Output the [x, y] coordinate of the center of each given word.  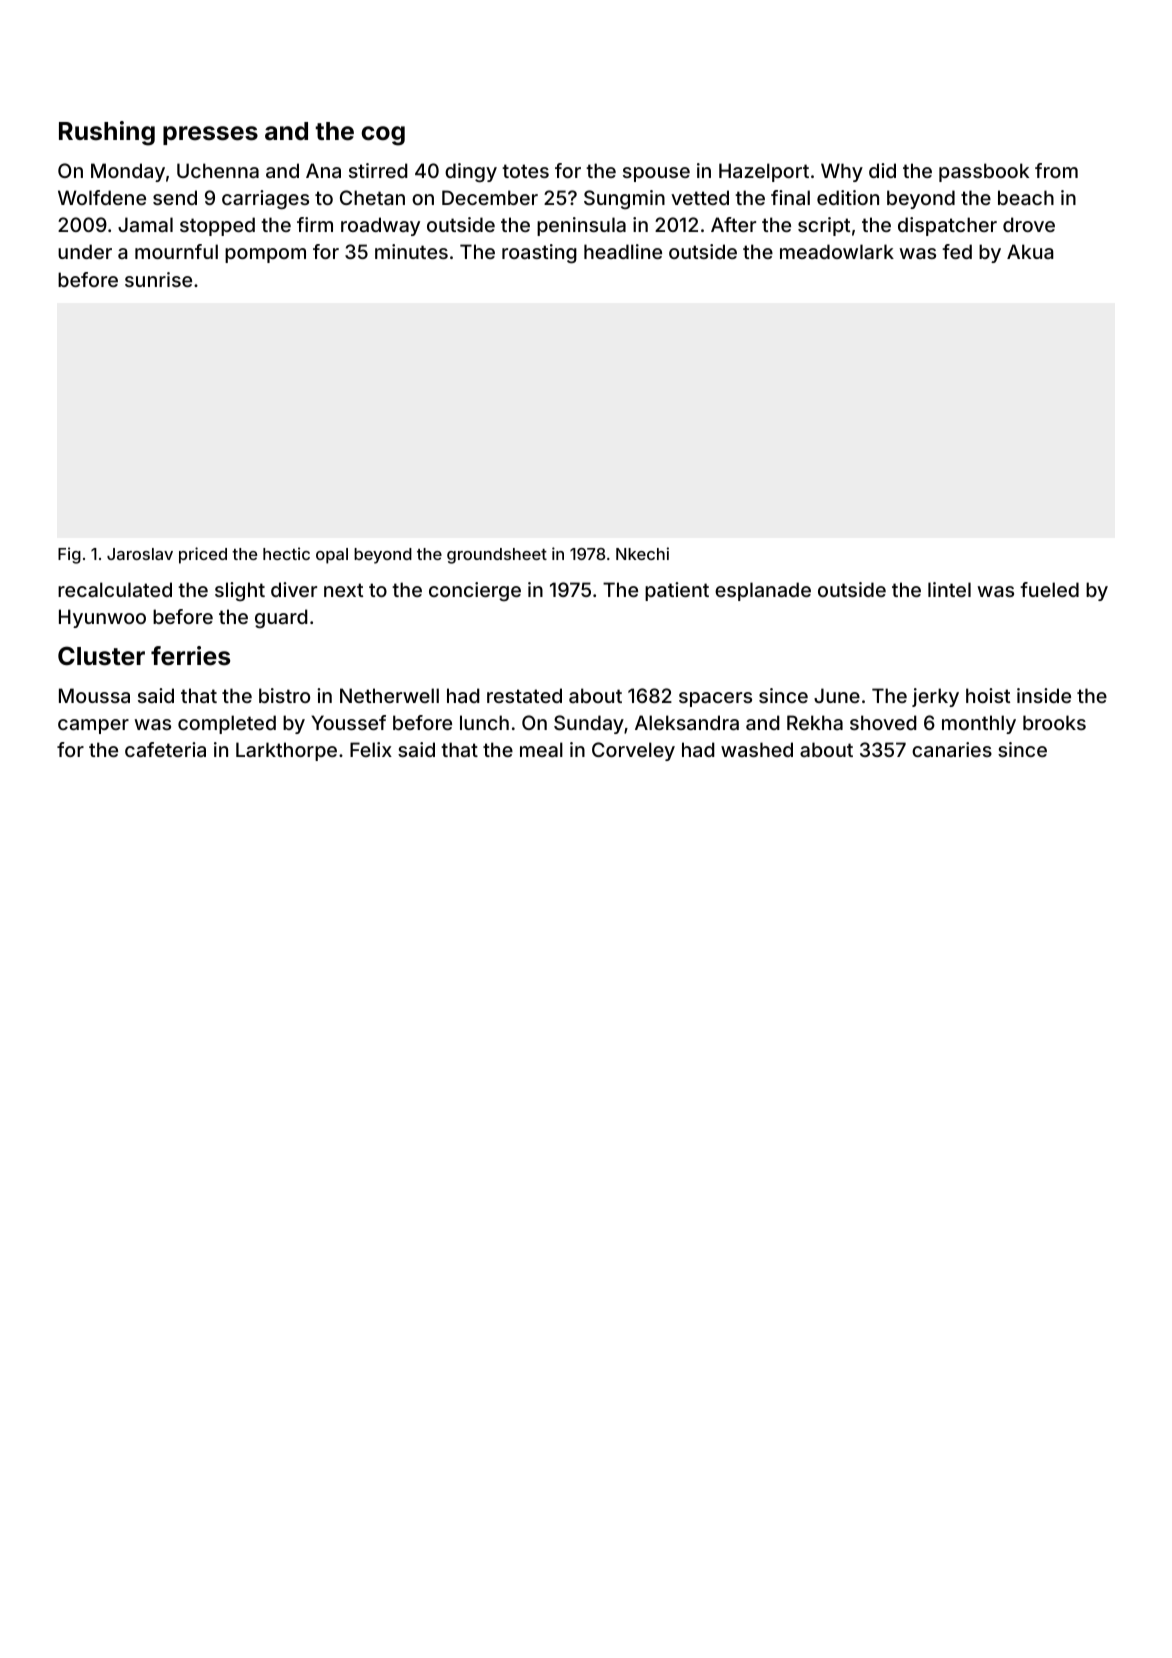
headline [623, 251]
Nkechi [642, 553]
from [1056, 170]
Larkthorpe [286, 751]
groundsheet [497, 556]
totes [525, 171]
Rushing [107, 133]
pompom [265, 255]
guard [281, 618]
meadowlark [837, 251]
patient [677, 591]
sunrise [158, 279]
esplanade [763, 591]
